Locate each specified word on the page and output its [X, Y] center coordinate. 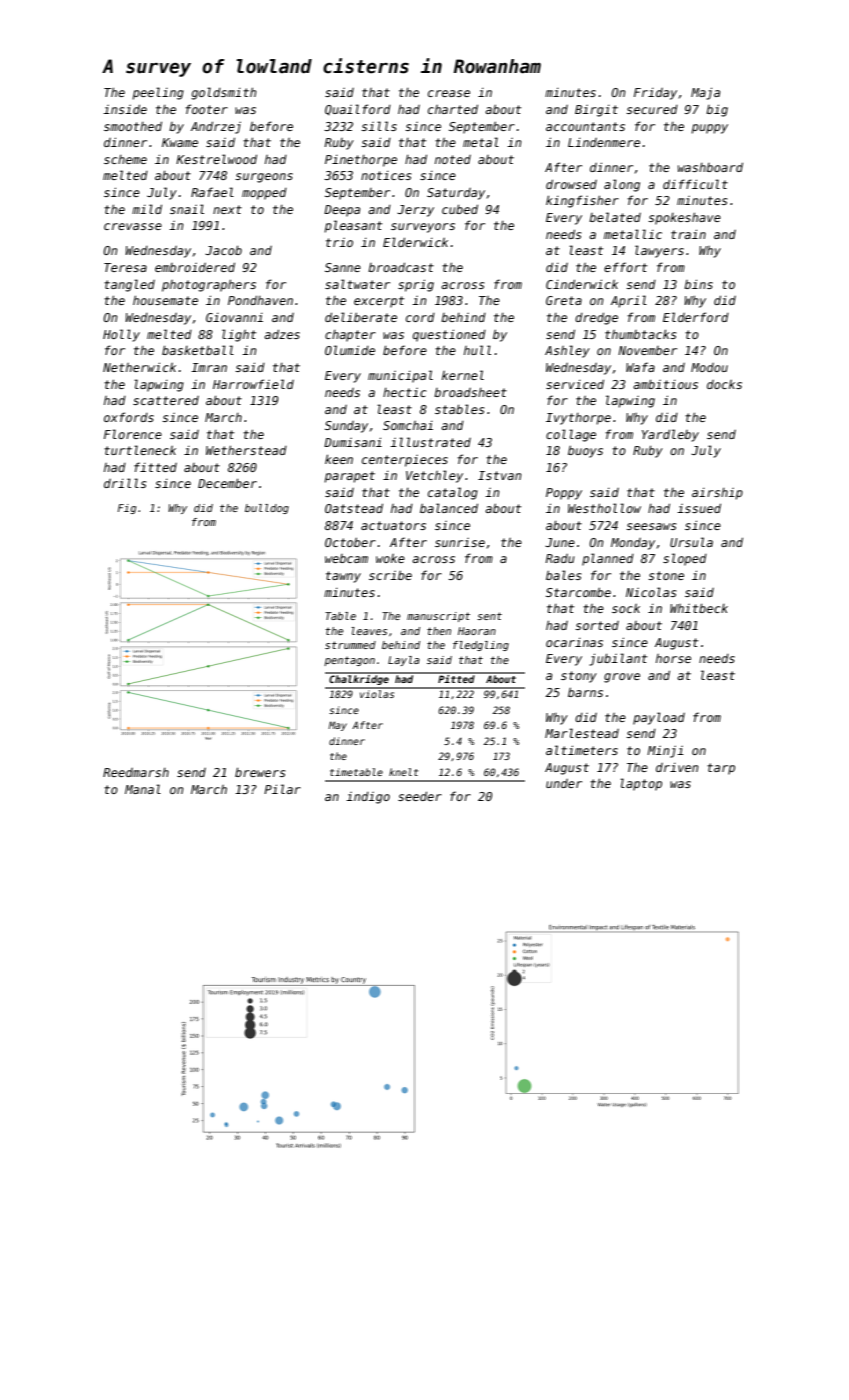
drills [125, 483]
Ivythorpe [578, 419]
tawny [343, 577]
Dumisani [353, 442]
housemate [165, 300]
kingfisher [582, 201]
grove [622, 678]
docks [724, 384]
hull [477, 350]
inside [125, 109]
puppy [709, 129]
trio [339, 242]
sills [379, 126]
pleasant [353, 226]
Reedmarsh [136, 772]
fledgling [481, 646]
